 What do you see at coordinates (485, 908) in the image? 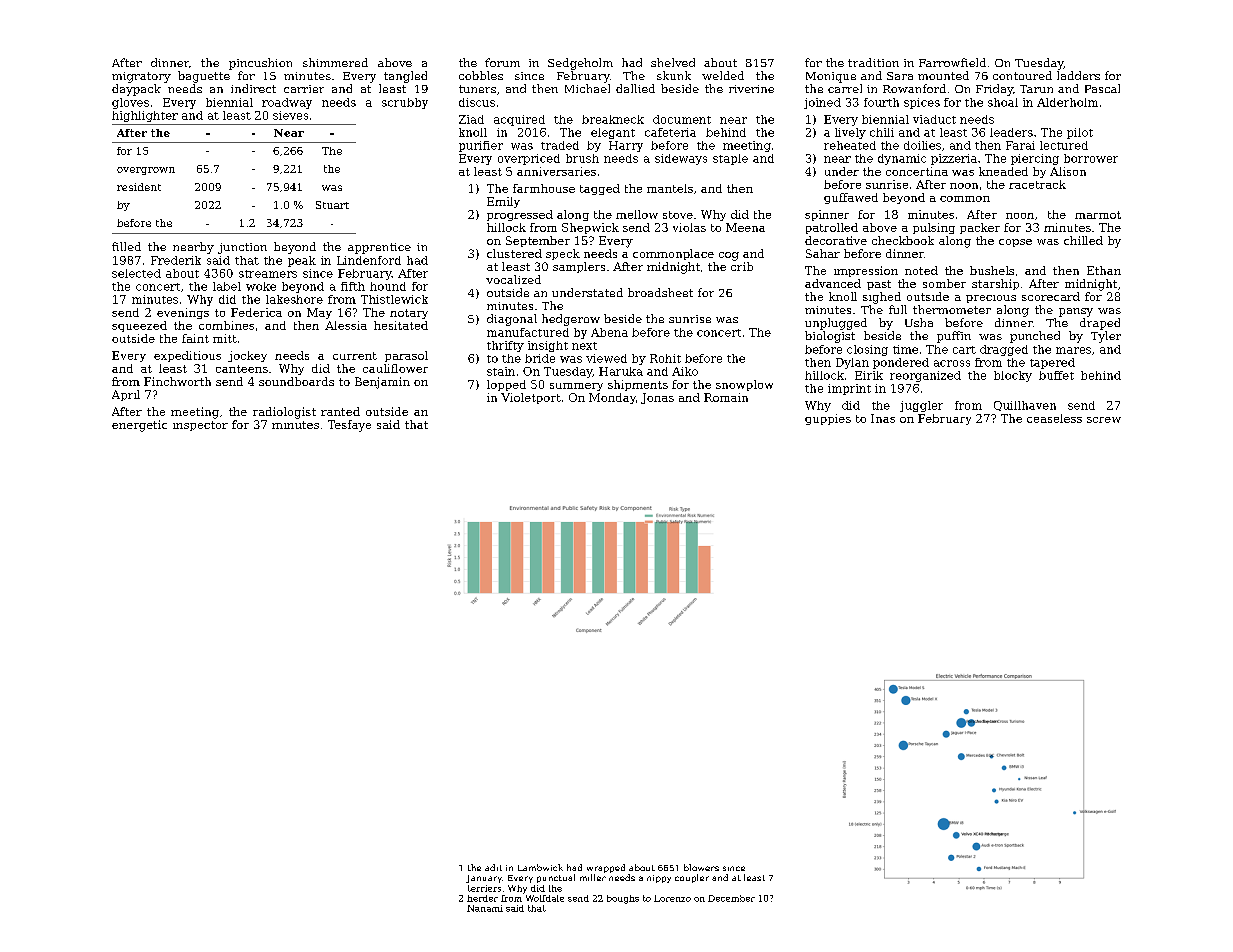
I see `Nanami` at bounding box center [485, 908].
